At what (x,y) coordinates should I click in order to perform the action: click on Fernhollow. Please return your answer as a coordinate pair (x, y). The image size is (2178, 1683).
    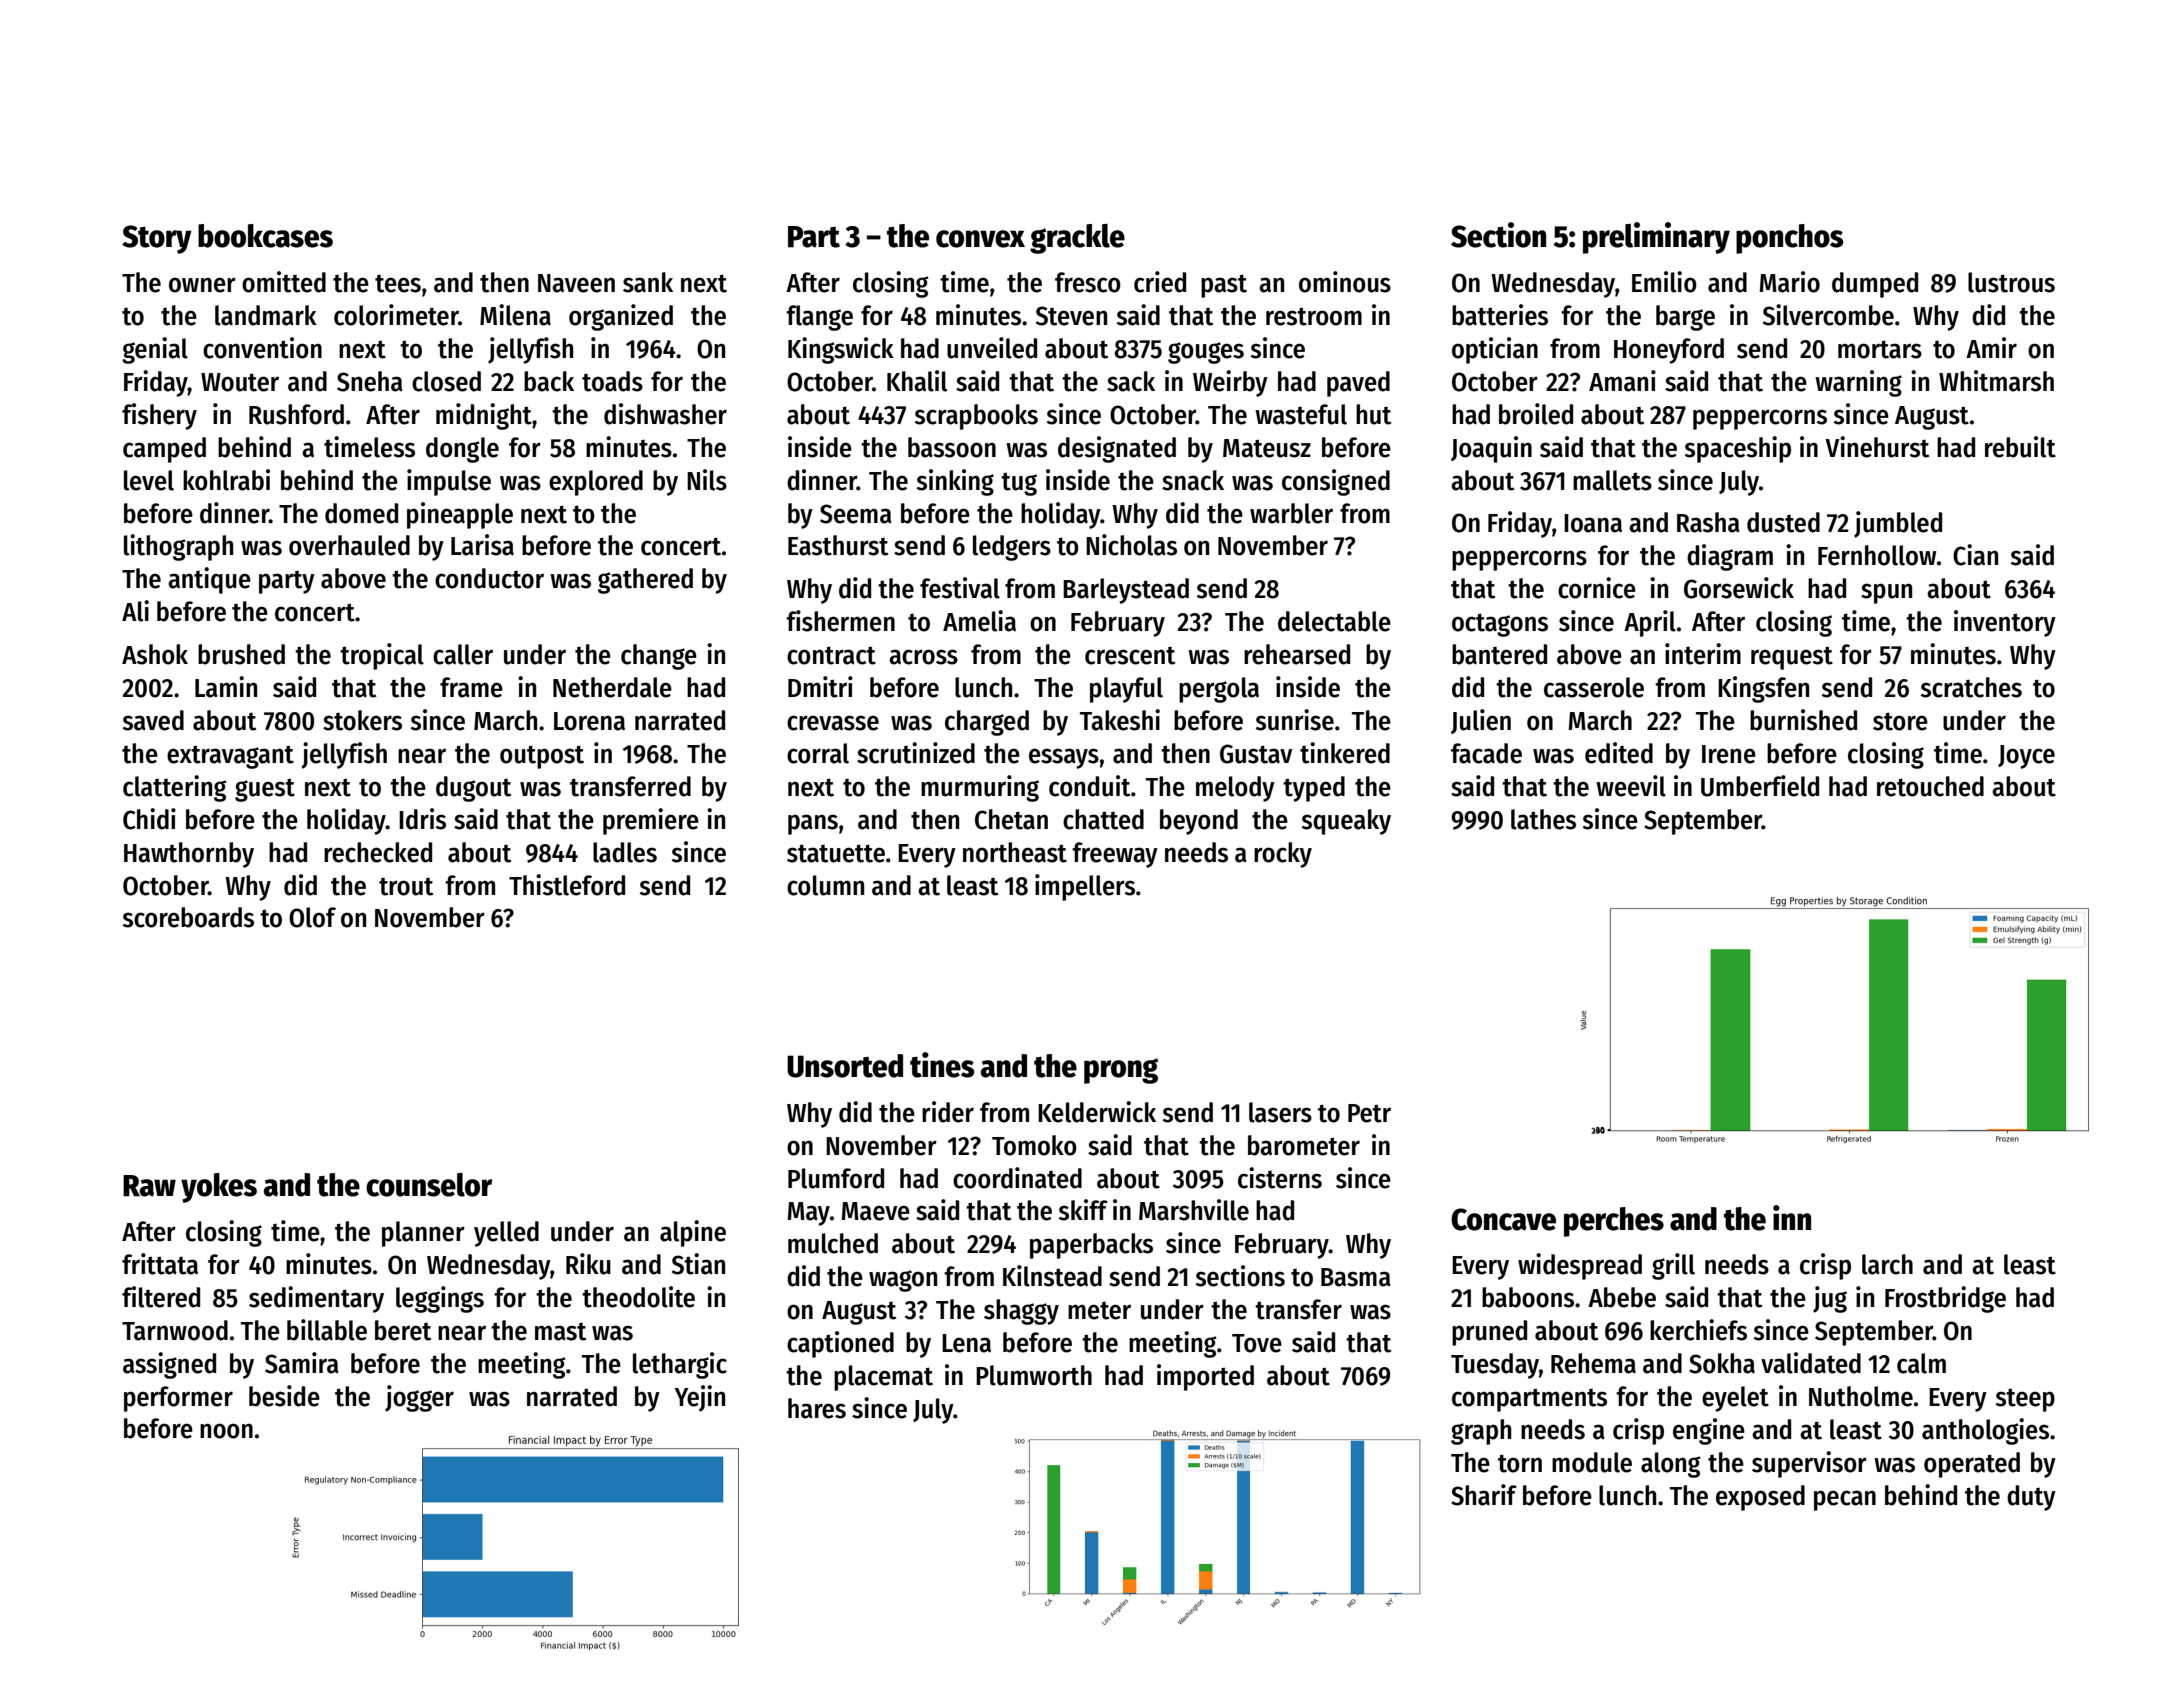
    Looking at the image, I should click on (1877, 555).
